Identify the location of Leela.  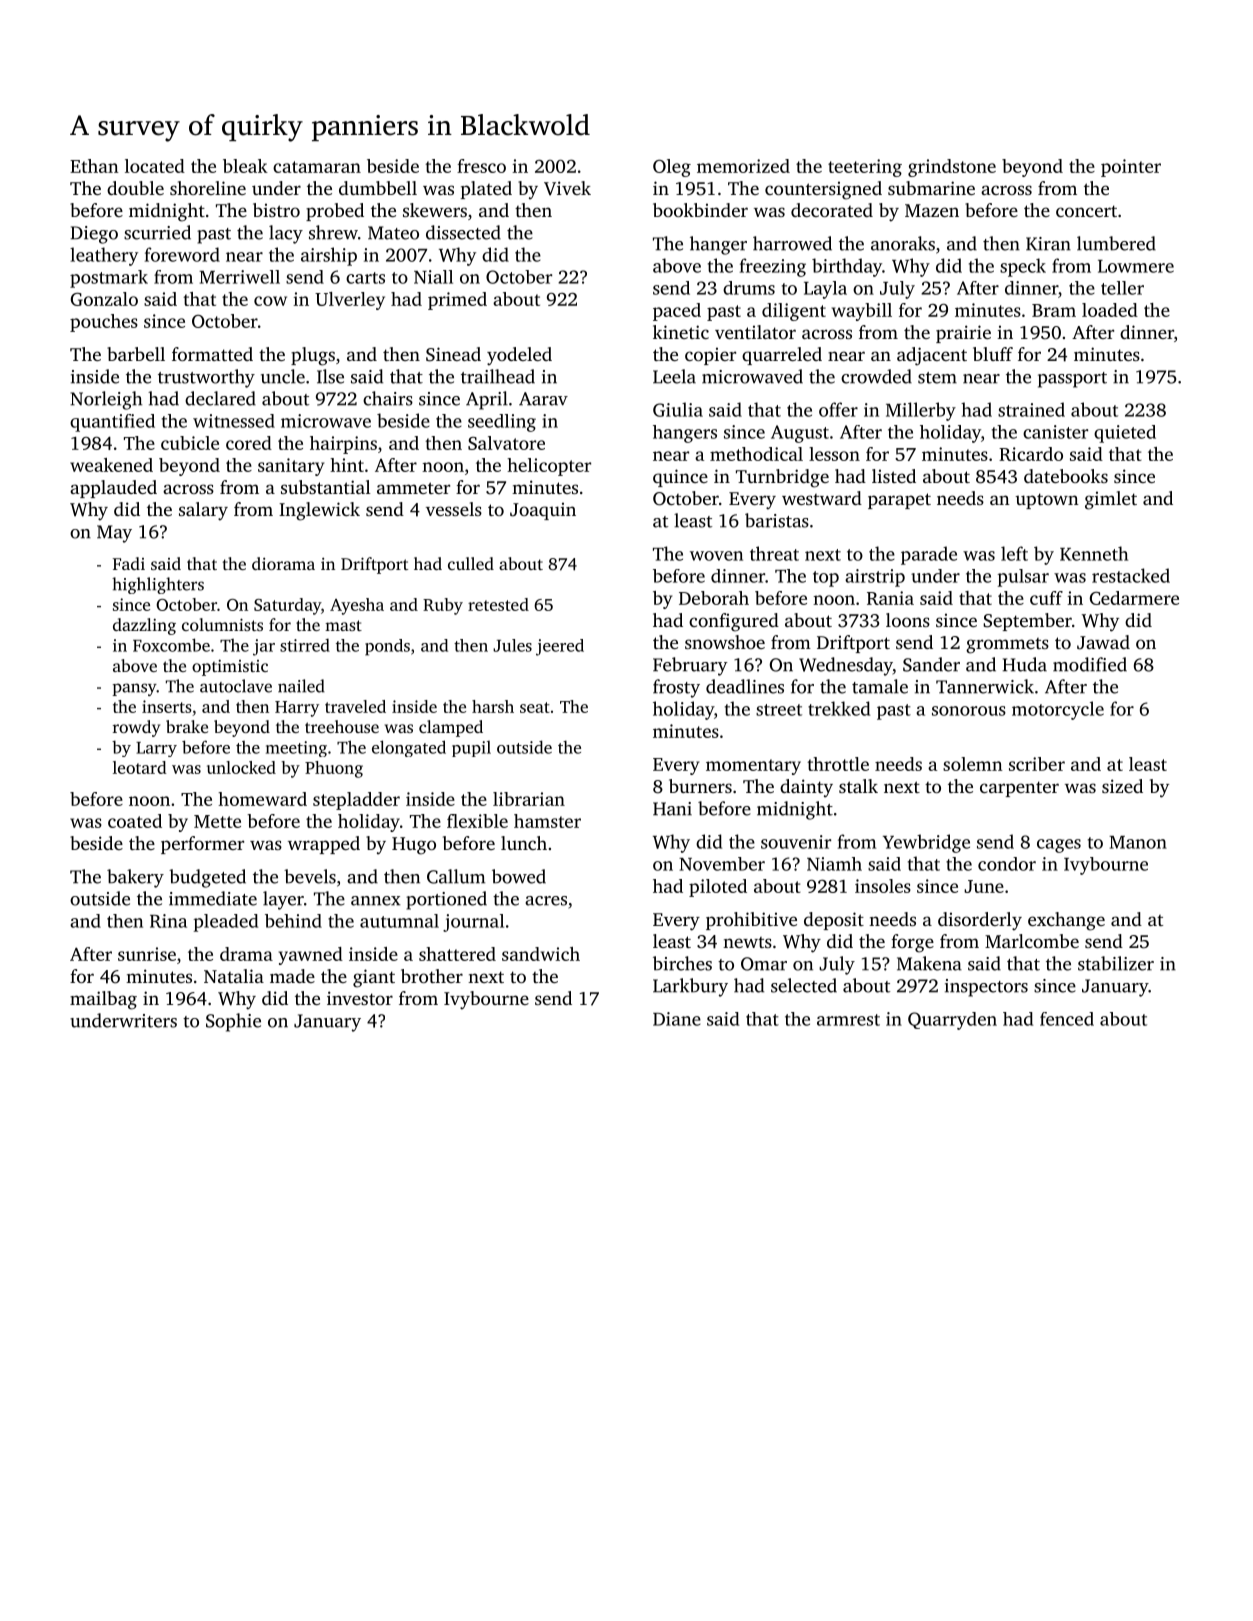
(674, 376).
